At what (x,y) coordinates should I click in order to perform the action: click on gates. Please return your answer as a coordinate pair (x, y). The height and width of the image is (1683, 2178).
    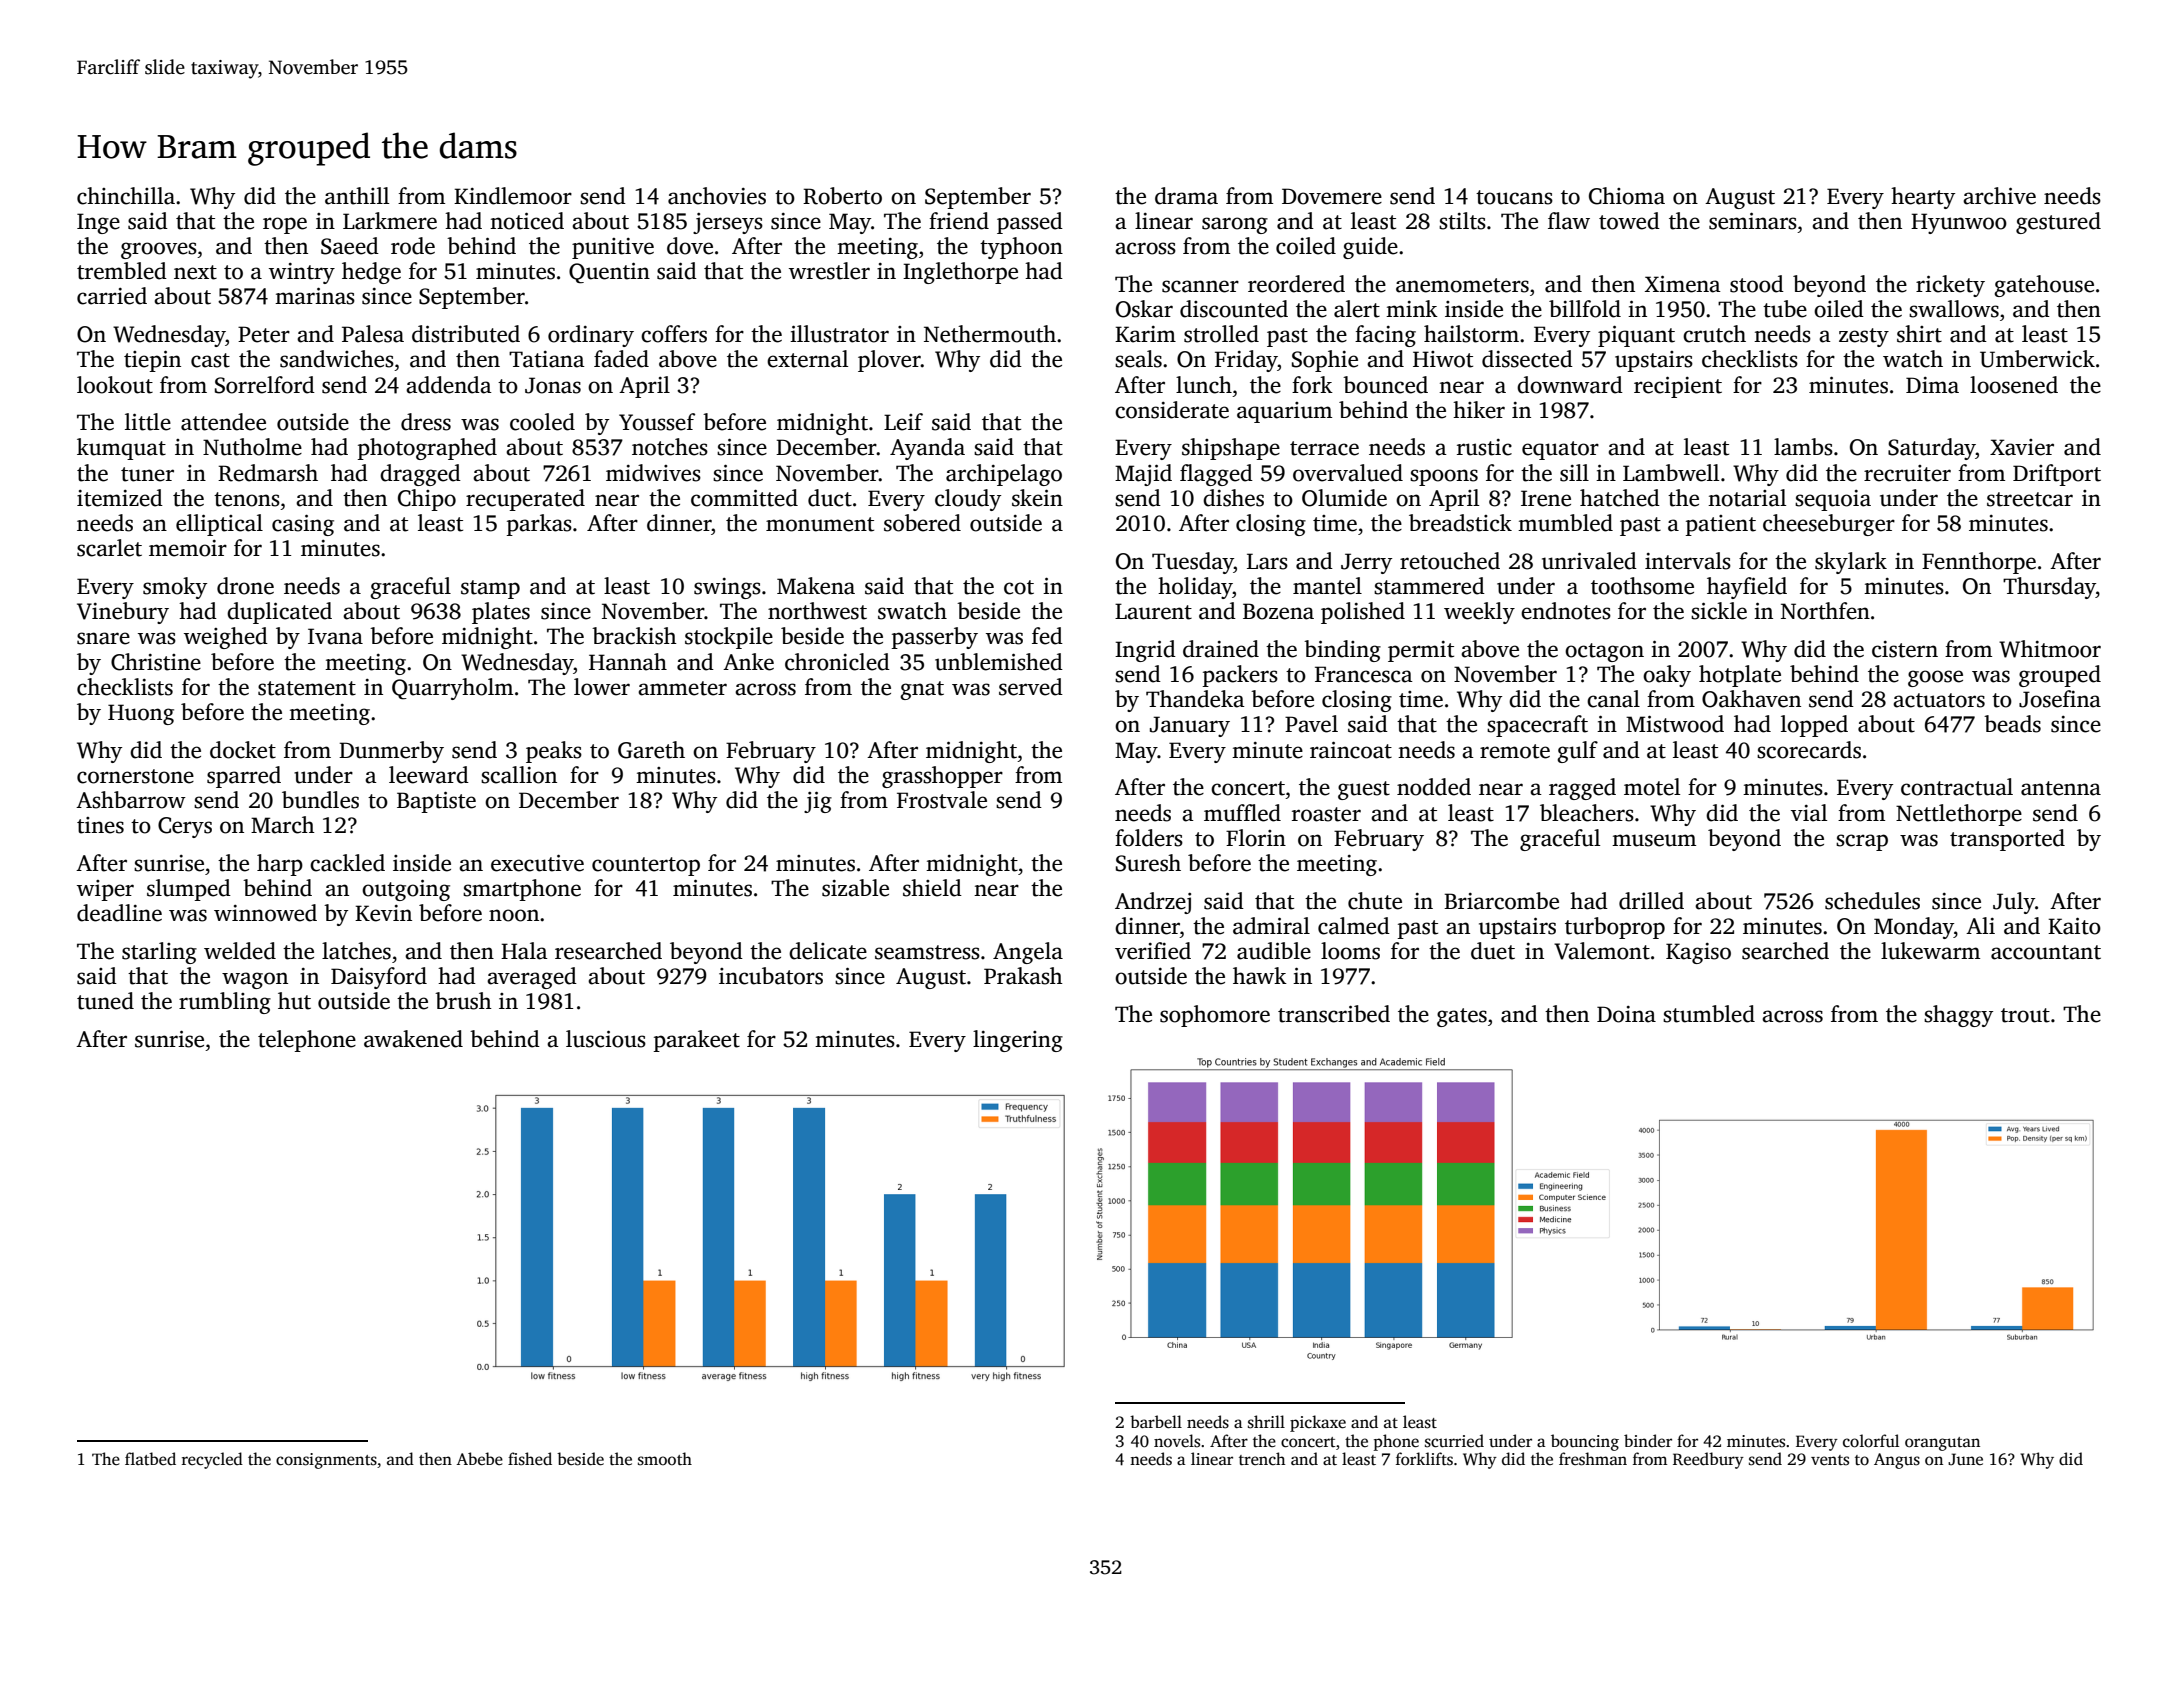
    Looking at the image, I should click on (1462, 1017).
